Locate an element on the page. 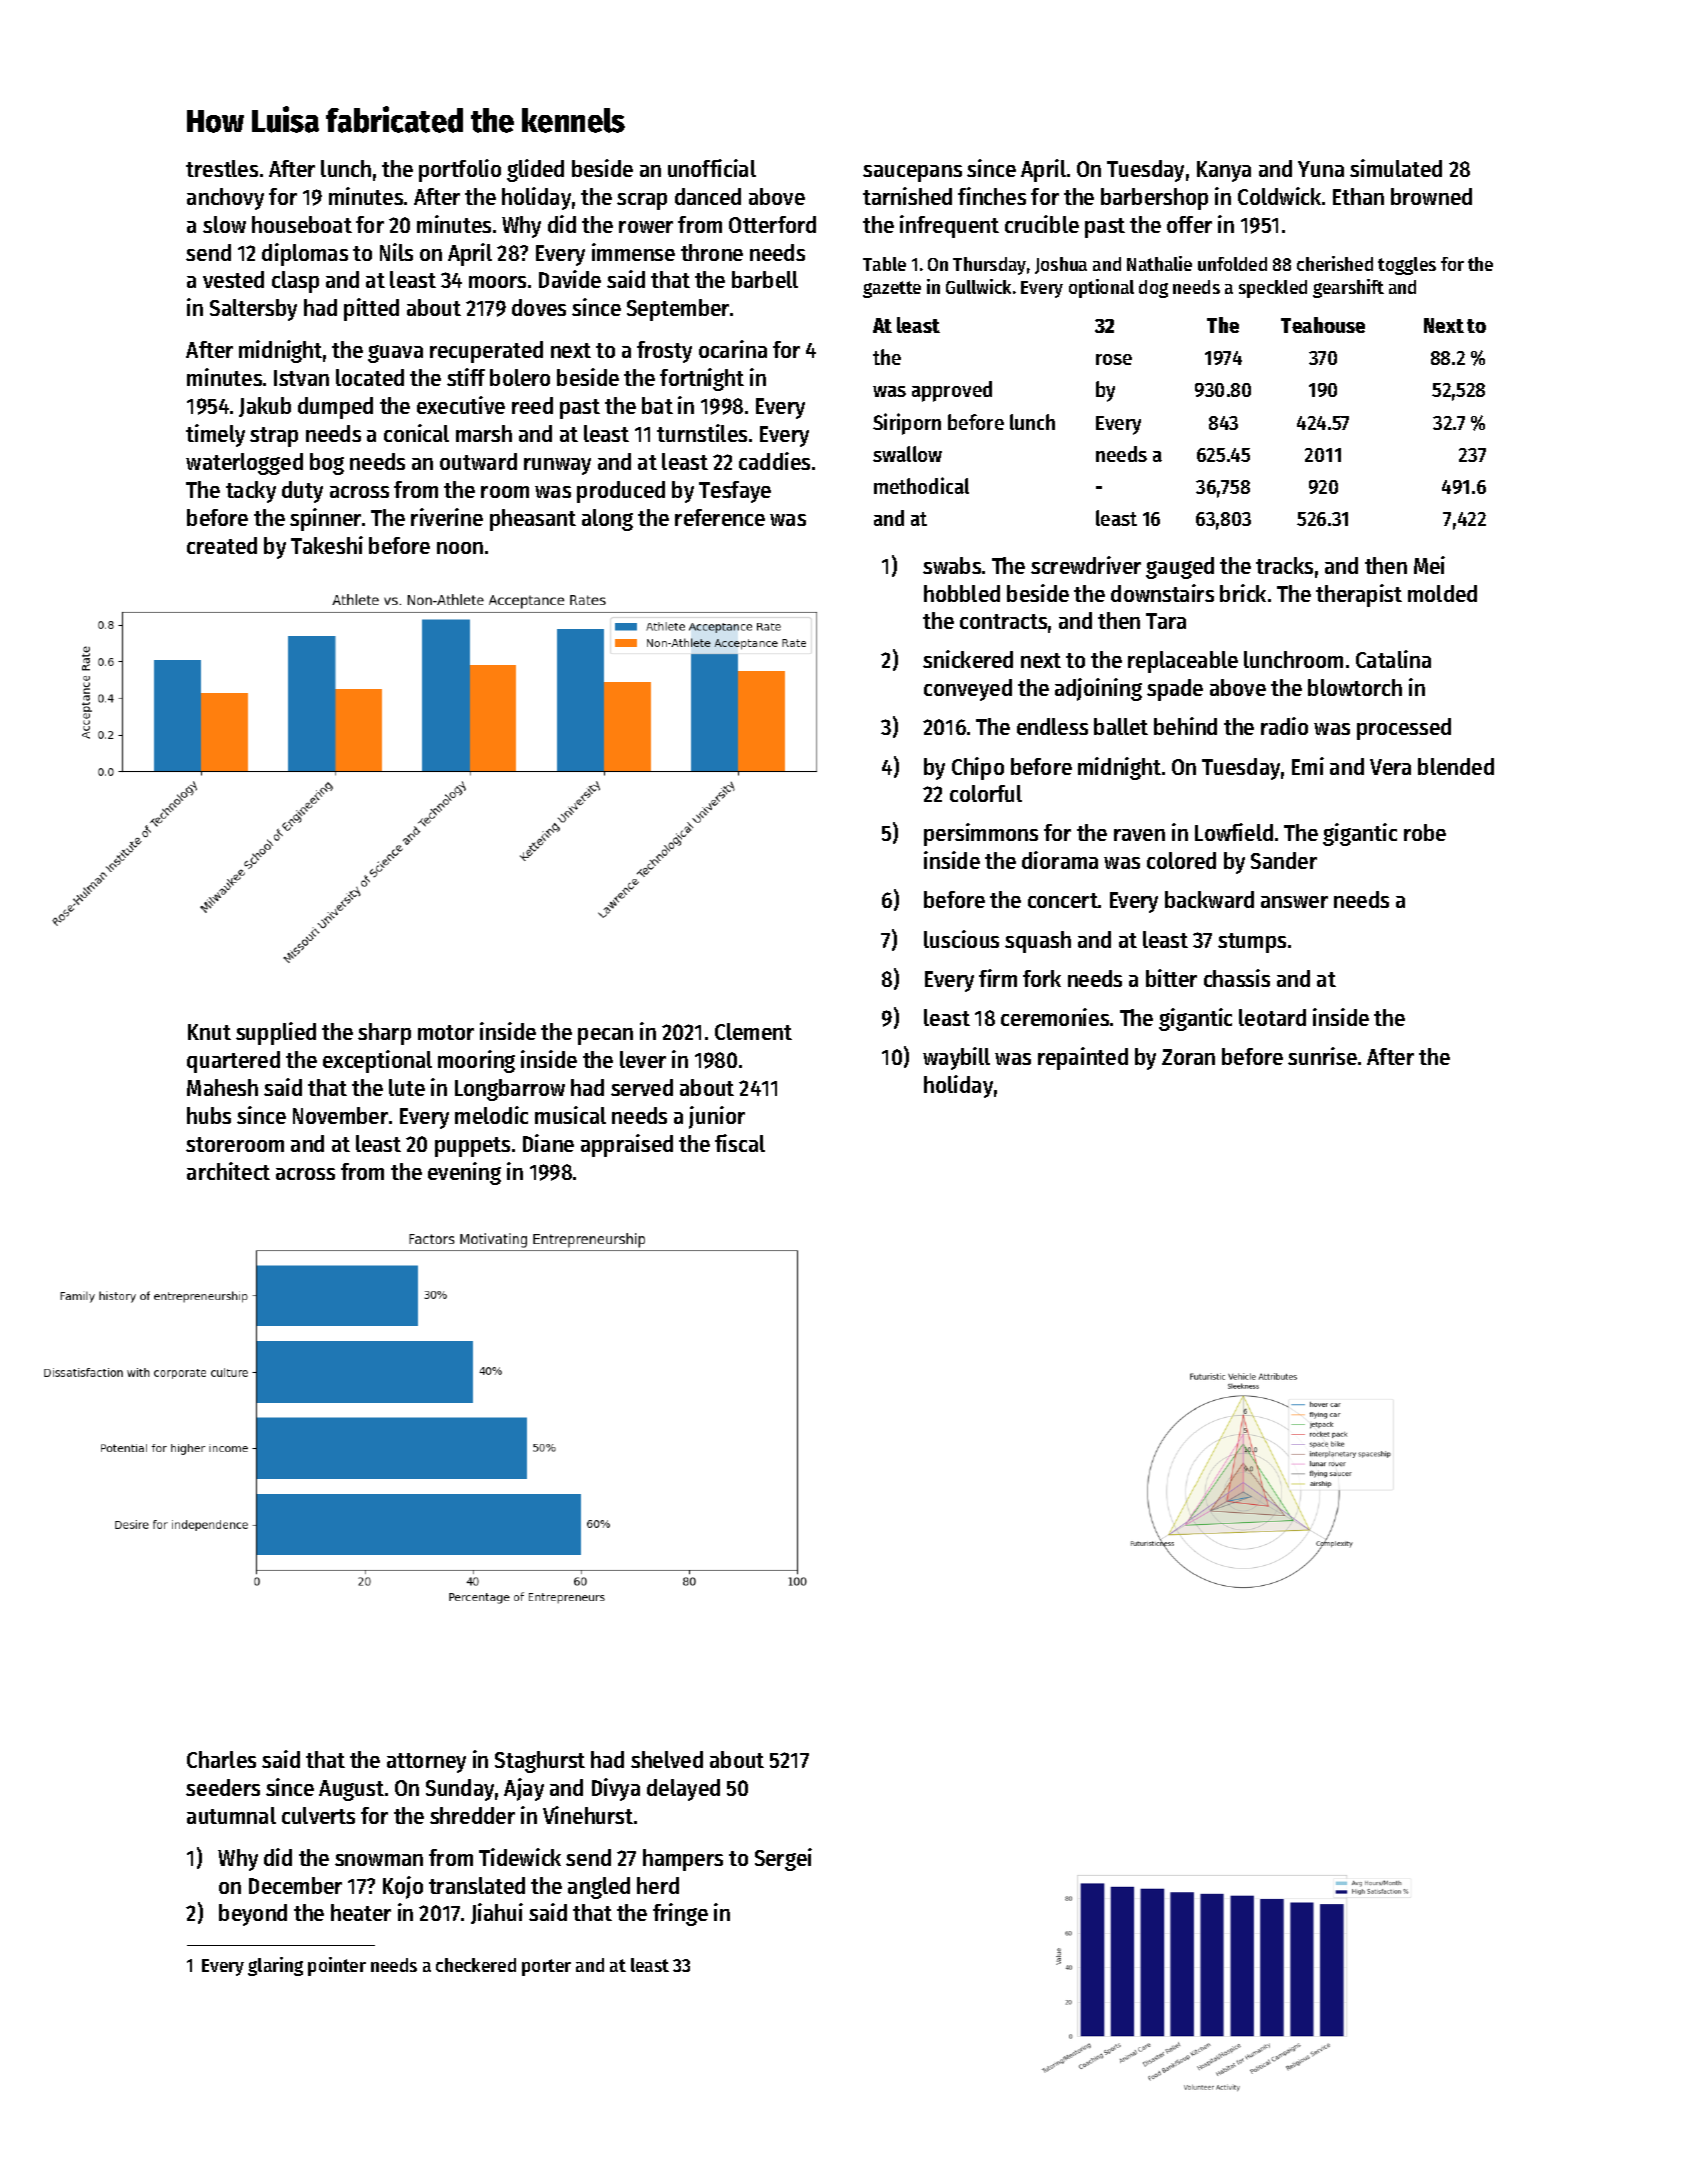 This page has height=2178, width=1683. appraised is located at coordinates (627, 1145).
